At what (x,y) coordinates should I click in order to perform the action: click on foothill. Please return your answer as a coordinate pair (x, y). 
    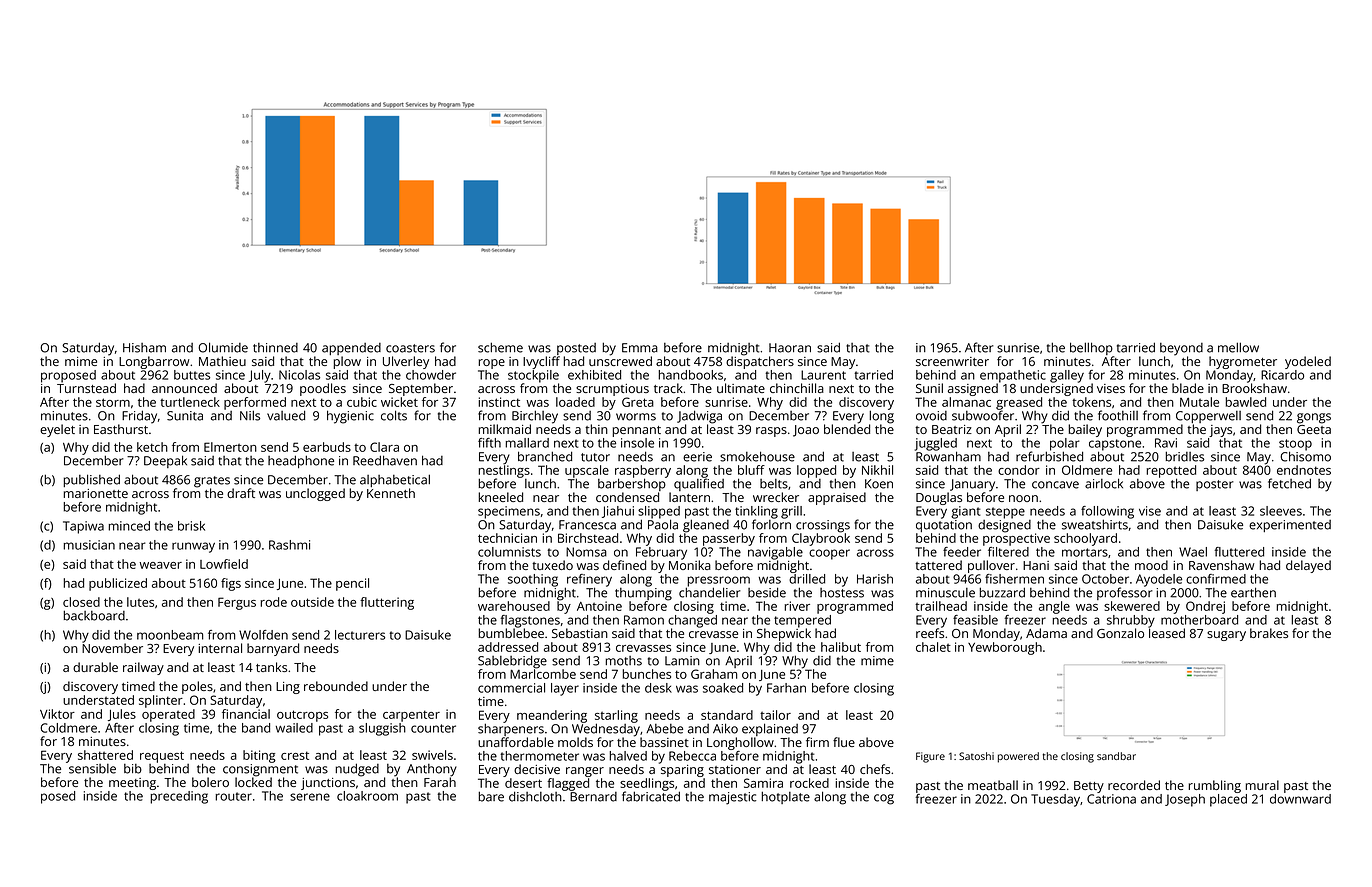
    Looking at the image, I should click on (1118, 415).
